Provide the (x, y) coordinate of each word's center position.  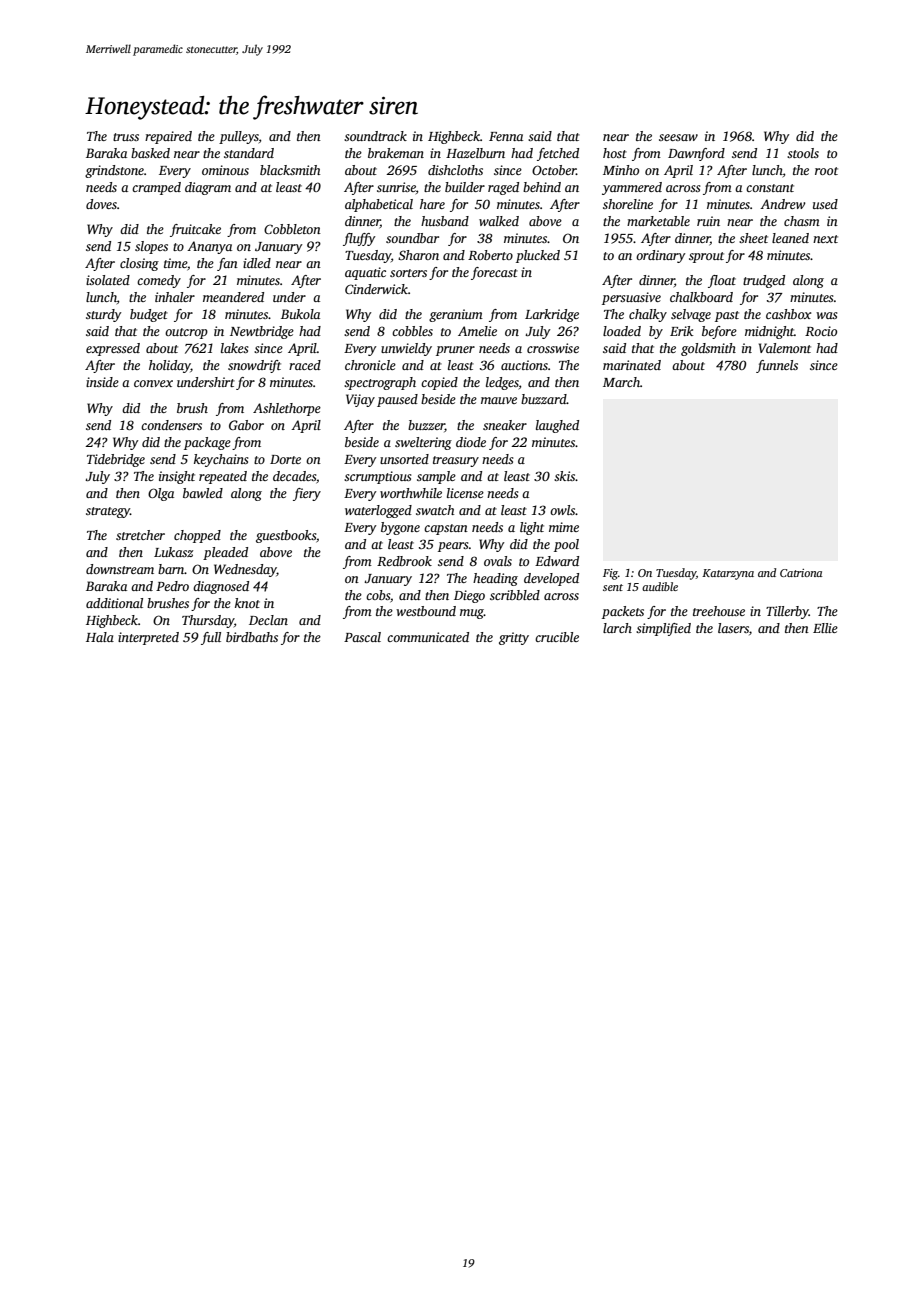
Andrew (783, 204)
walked (499, 221)
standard (249, 153)
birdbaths (252, 637)
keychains (221, 460)
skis (564, 476)
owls (562, 510)
